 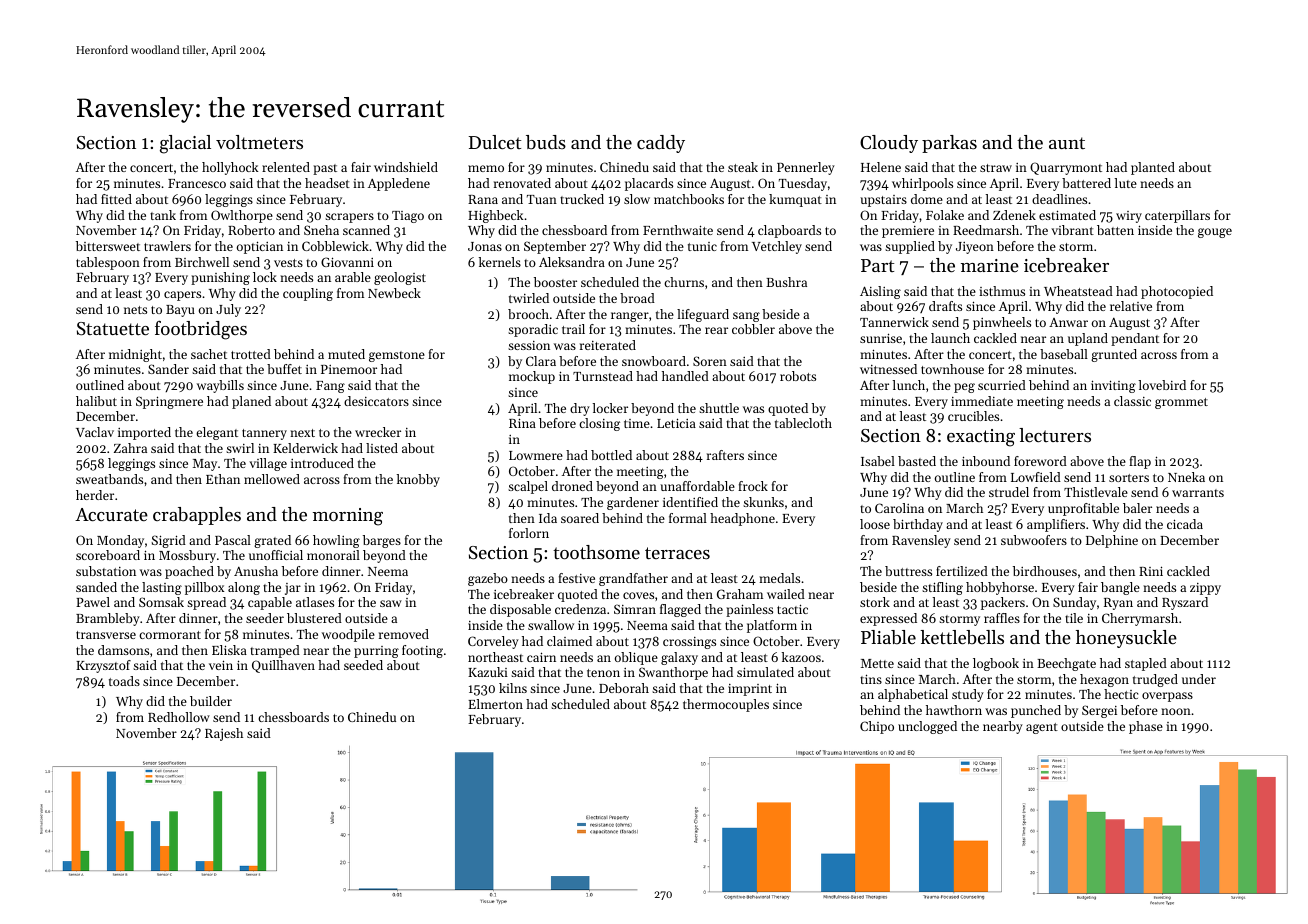 I want to click on photocopied, so click(x=1177, y=292).
